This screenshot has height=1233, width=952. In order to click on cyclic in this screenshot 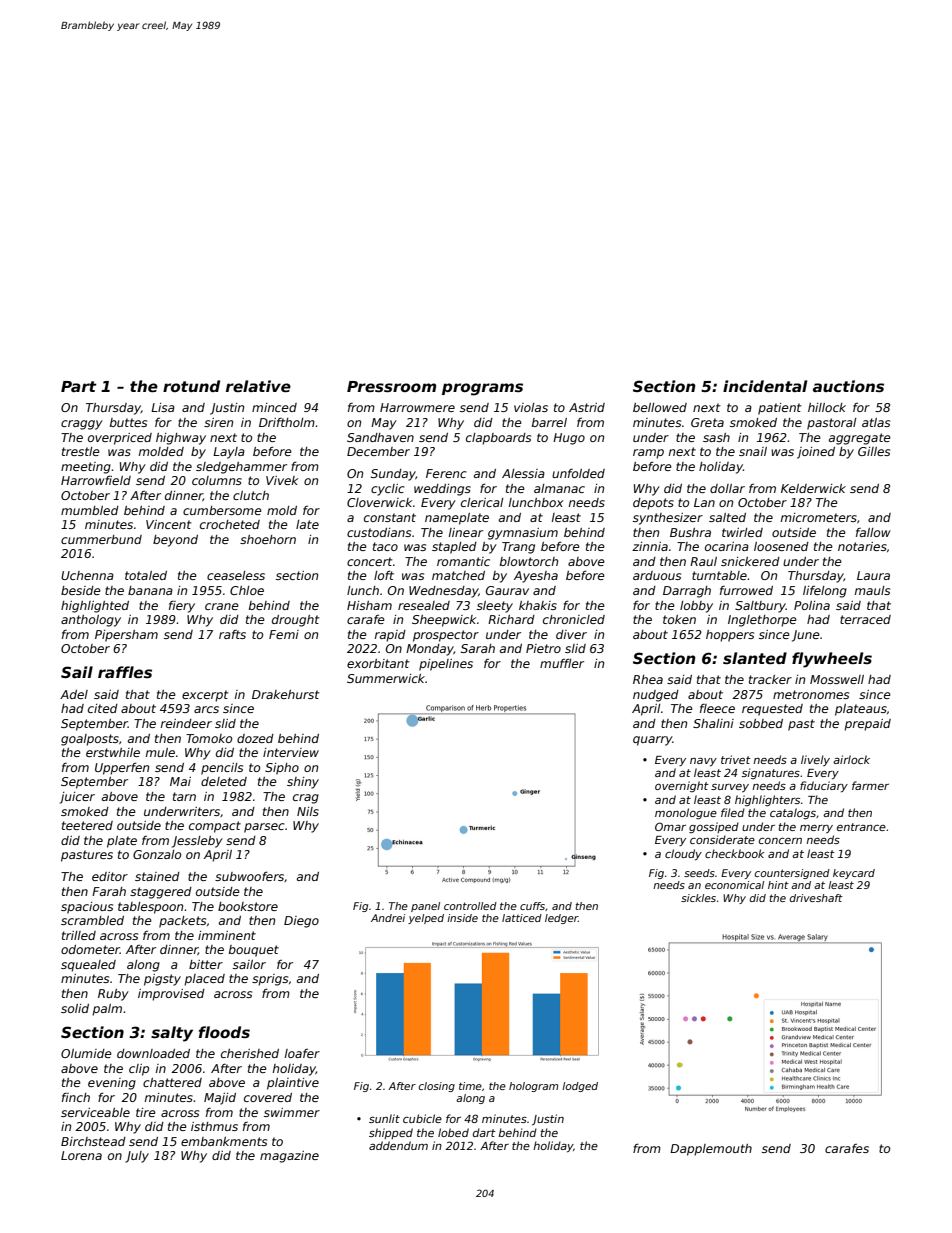, I will do `click(388, 490)`.
